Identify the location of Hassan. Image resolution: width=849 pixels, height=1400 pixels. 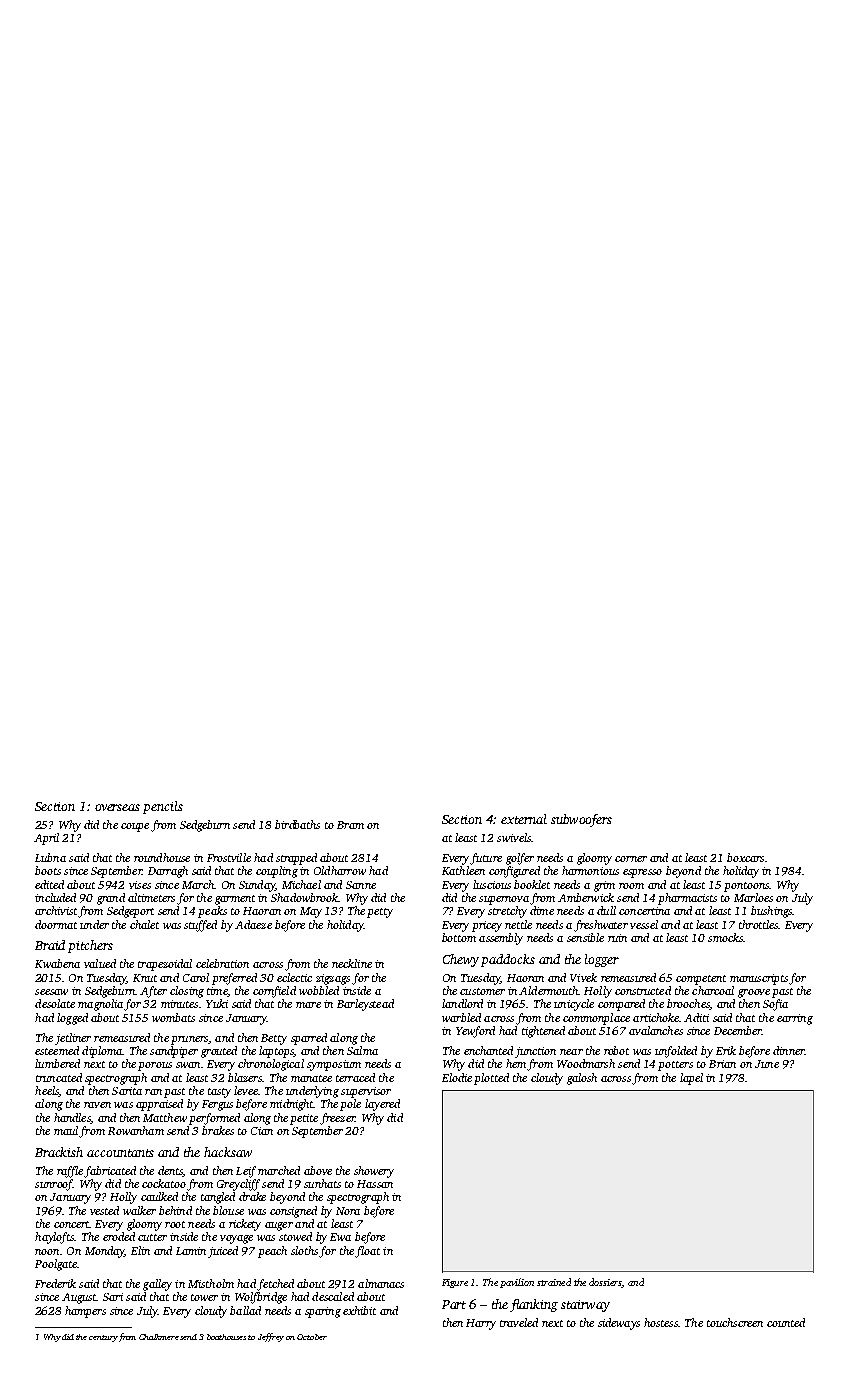
(375, 1184).
